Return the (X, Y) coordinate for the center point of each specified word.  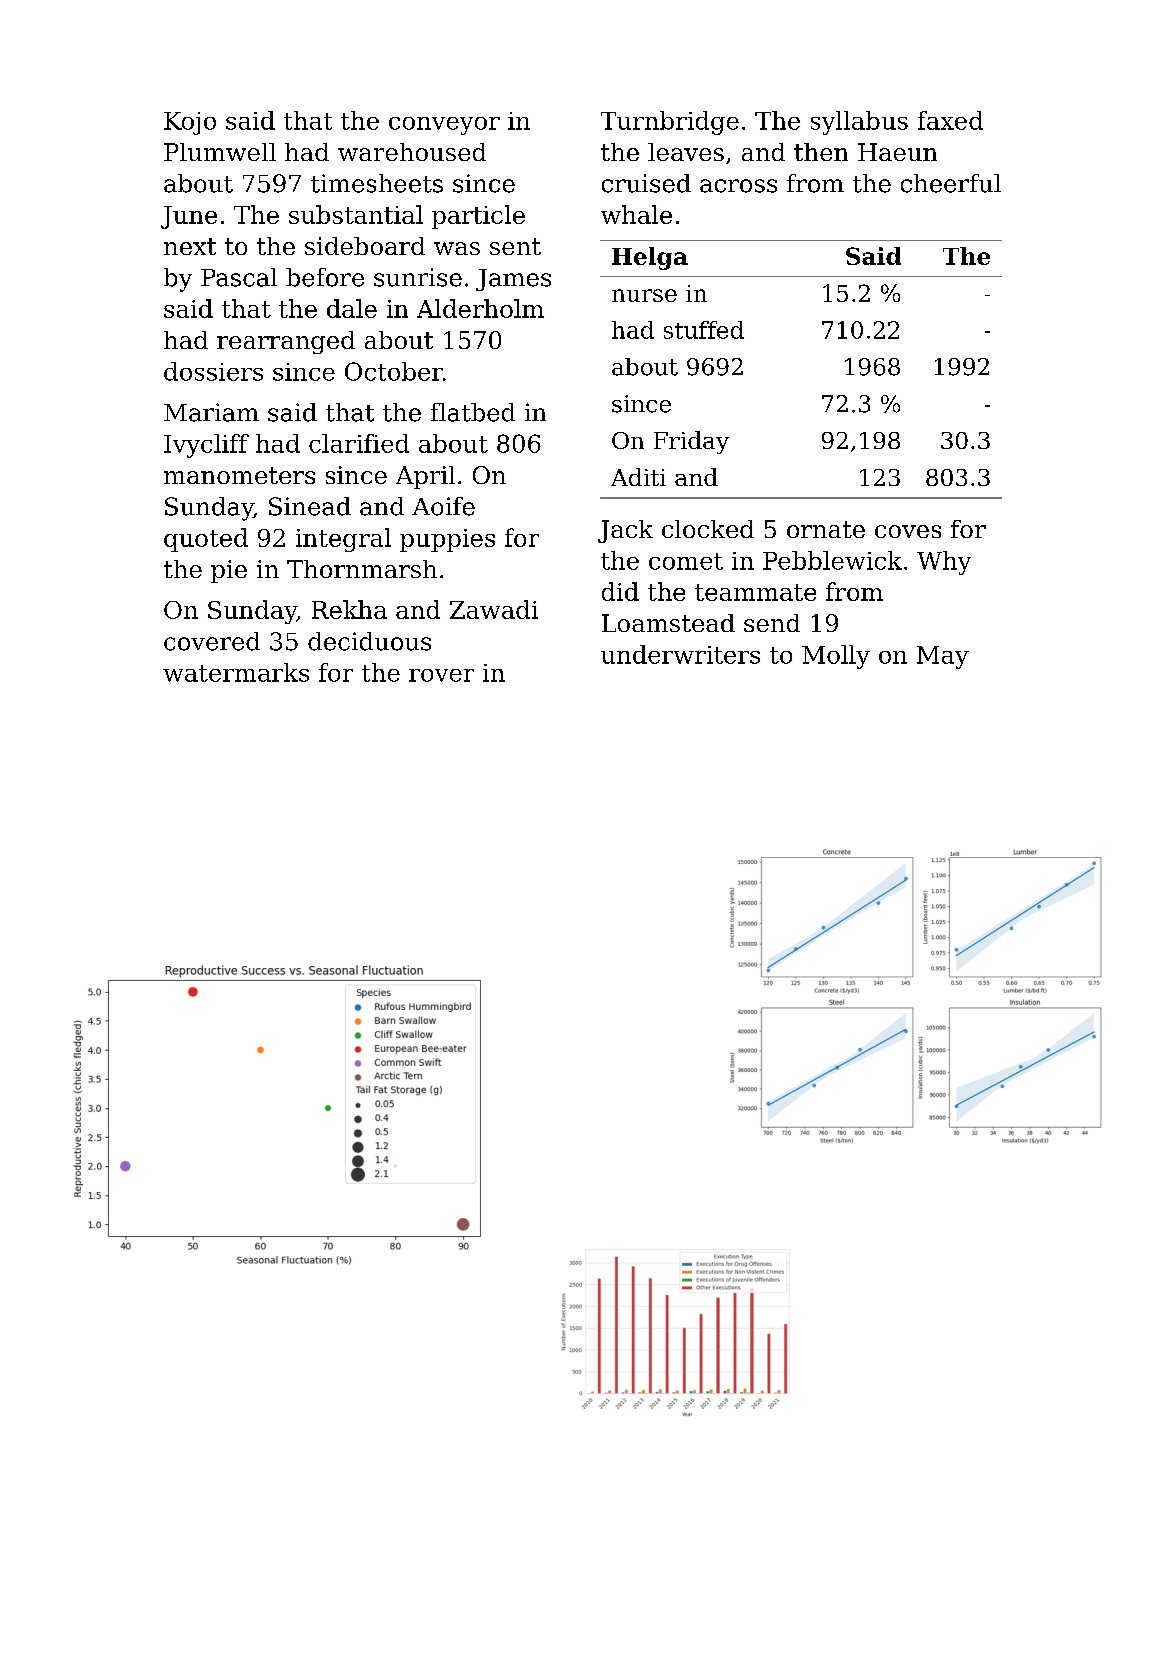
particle (478, 217)
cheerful (951, 183)
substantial (356, 214)
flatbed (473, 412)
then (821, 152)
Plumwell (220, 152)
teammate (755, 592)
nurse (644, 295)
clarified (359, 443)
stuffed (704, 330)
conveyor (444, 126)
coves (908, 531)
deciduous (369, 641)
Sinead (310, 506)
